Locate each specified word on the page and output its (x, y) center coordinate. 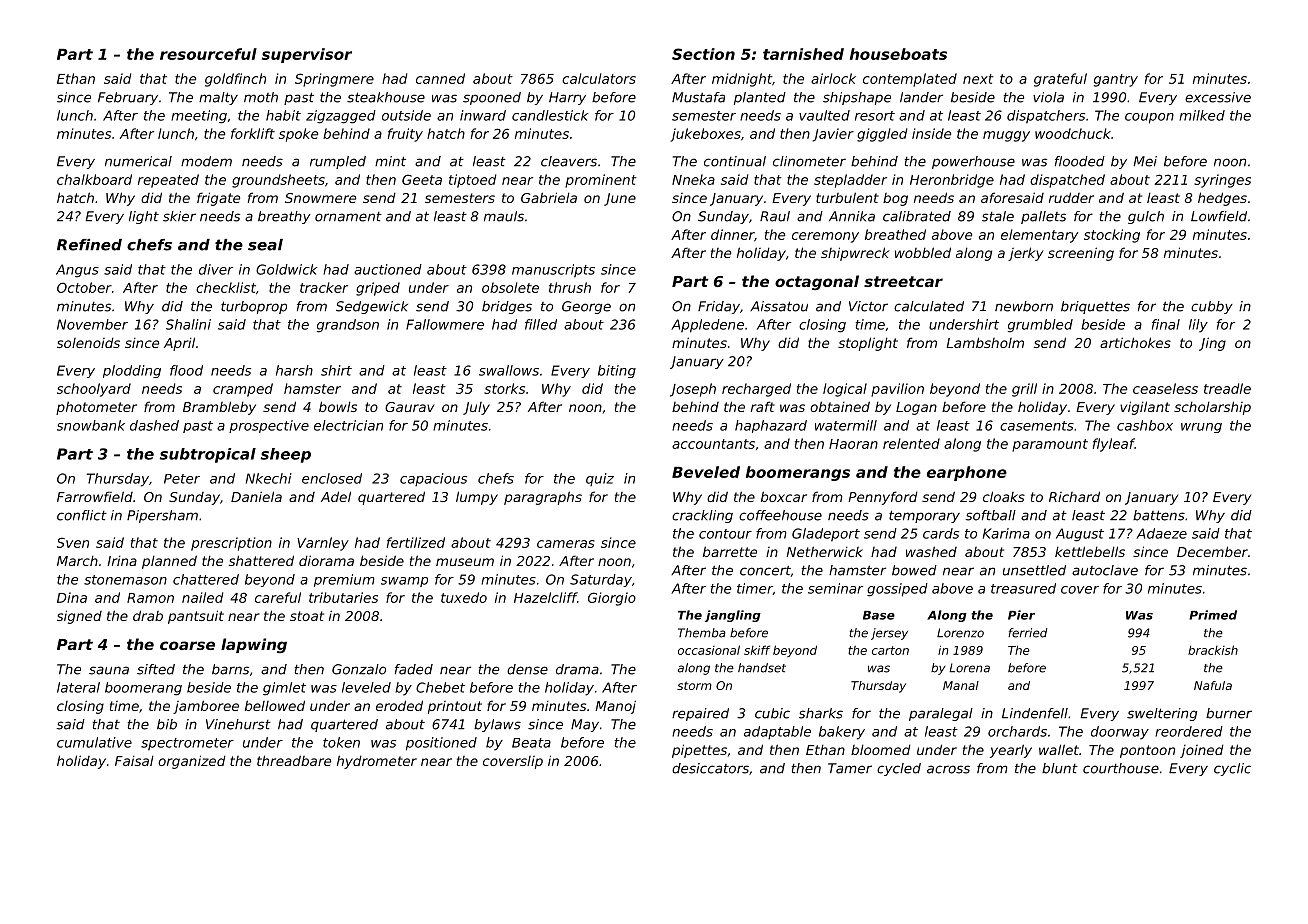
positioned (441, 744)
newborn (1024, 306)
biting (617, 371)
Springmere (334, 80)
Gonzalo (359, 669)
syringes (1222, 181)
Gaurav (409, 407)
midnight (742, 80)
